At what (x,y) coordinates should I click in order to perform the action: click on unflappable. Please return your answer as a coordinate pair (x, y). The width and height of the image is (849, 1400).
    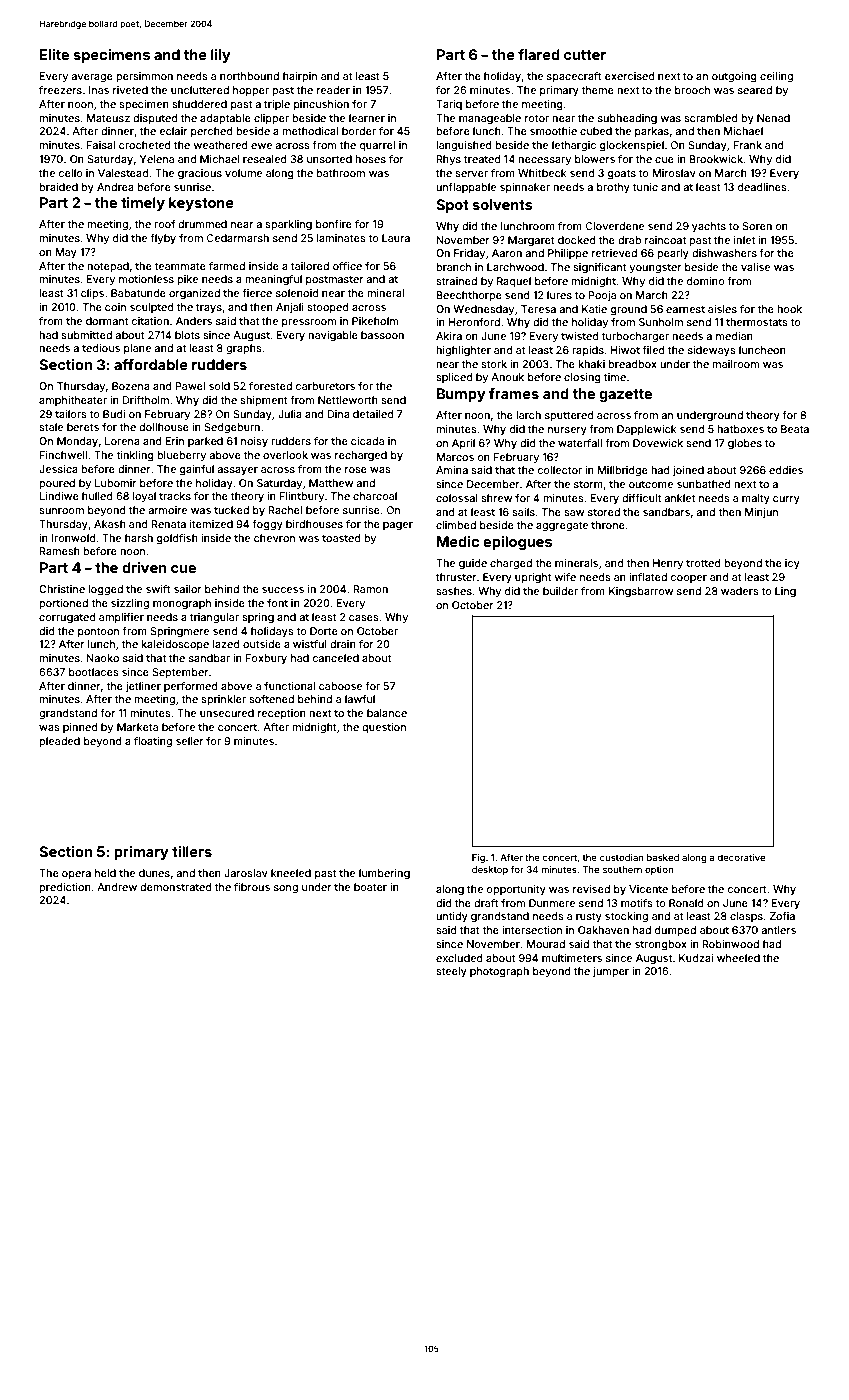
    Looking at the image, I should click on (466, 188).
